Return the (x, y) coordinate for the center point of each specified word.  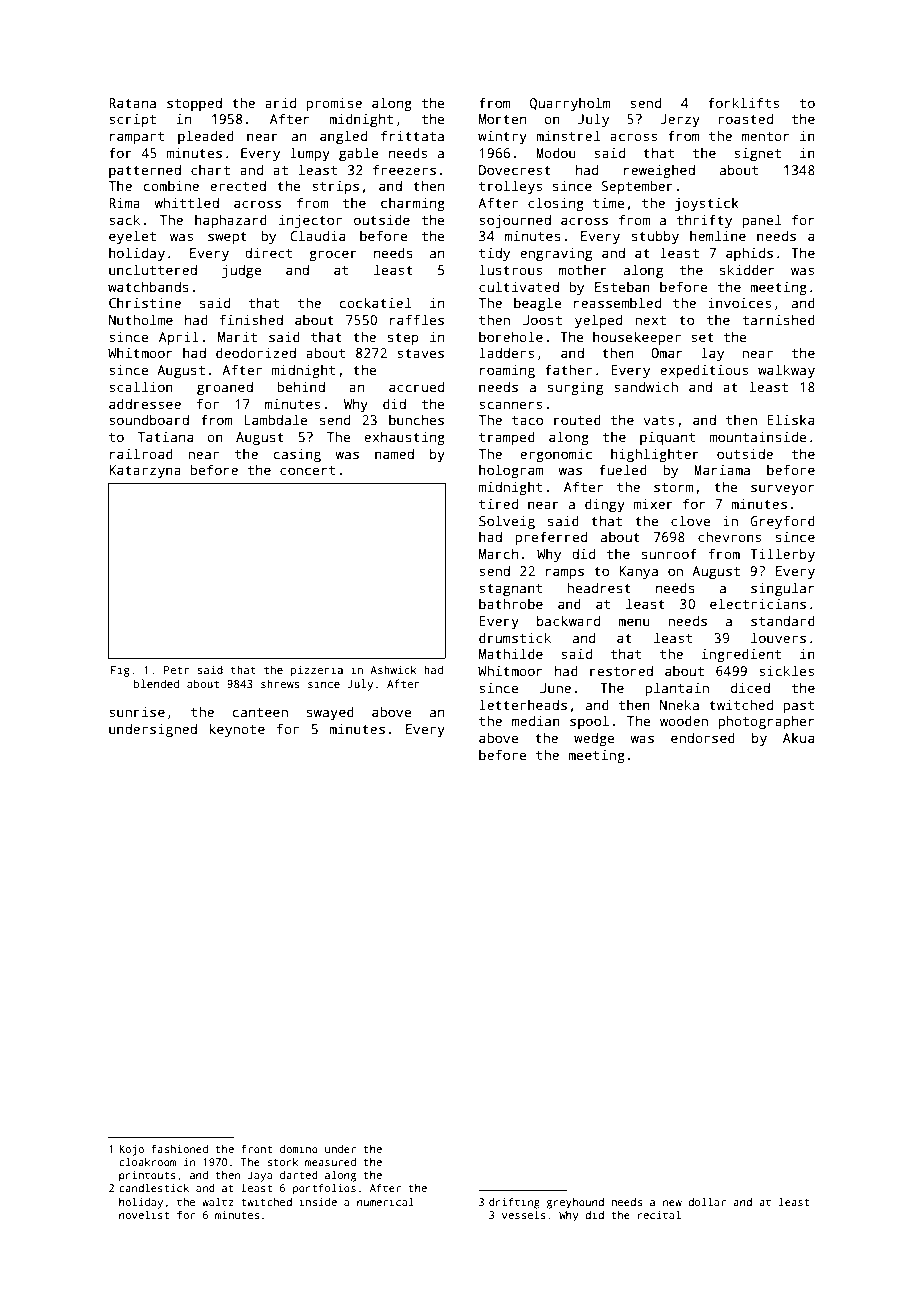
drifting (514, 1203)
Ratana (132, 103)
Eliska (790, 419)
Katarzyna (145, 471)
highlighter (655, 455)
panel (761, 221)
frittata (412, 135)
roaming (507, 371)
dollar (707, 1201)
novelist (144, 1215)
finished (251, 319)
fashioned (179, 1149)
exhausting (404, 438)
